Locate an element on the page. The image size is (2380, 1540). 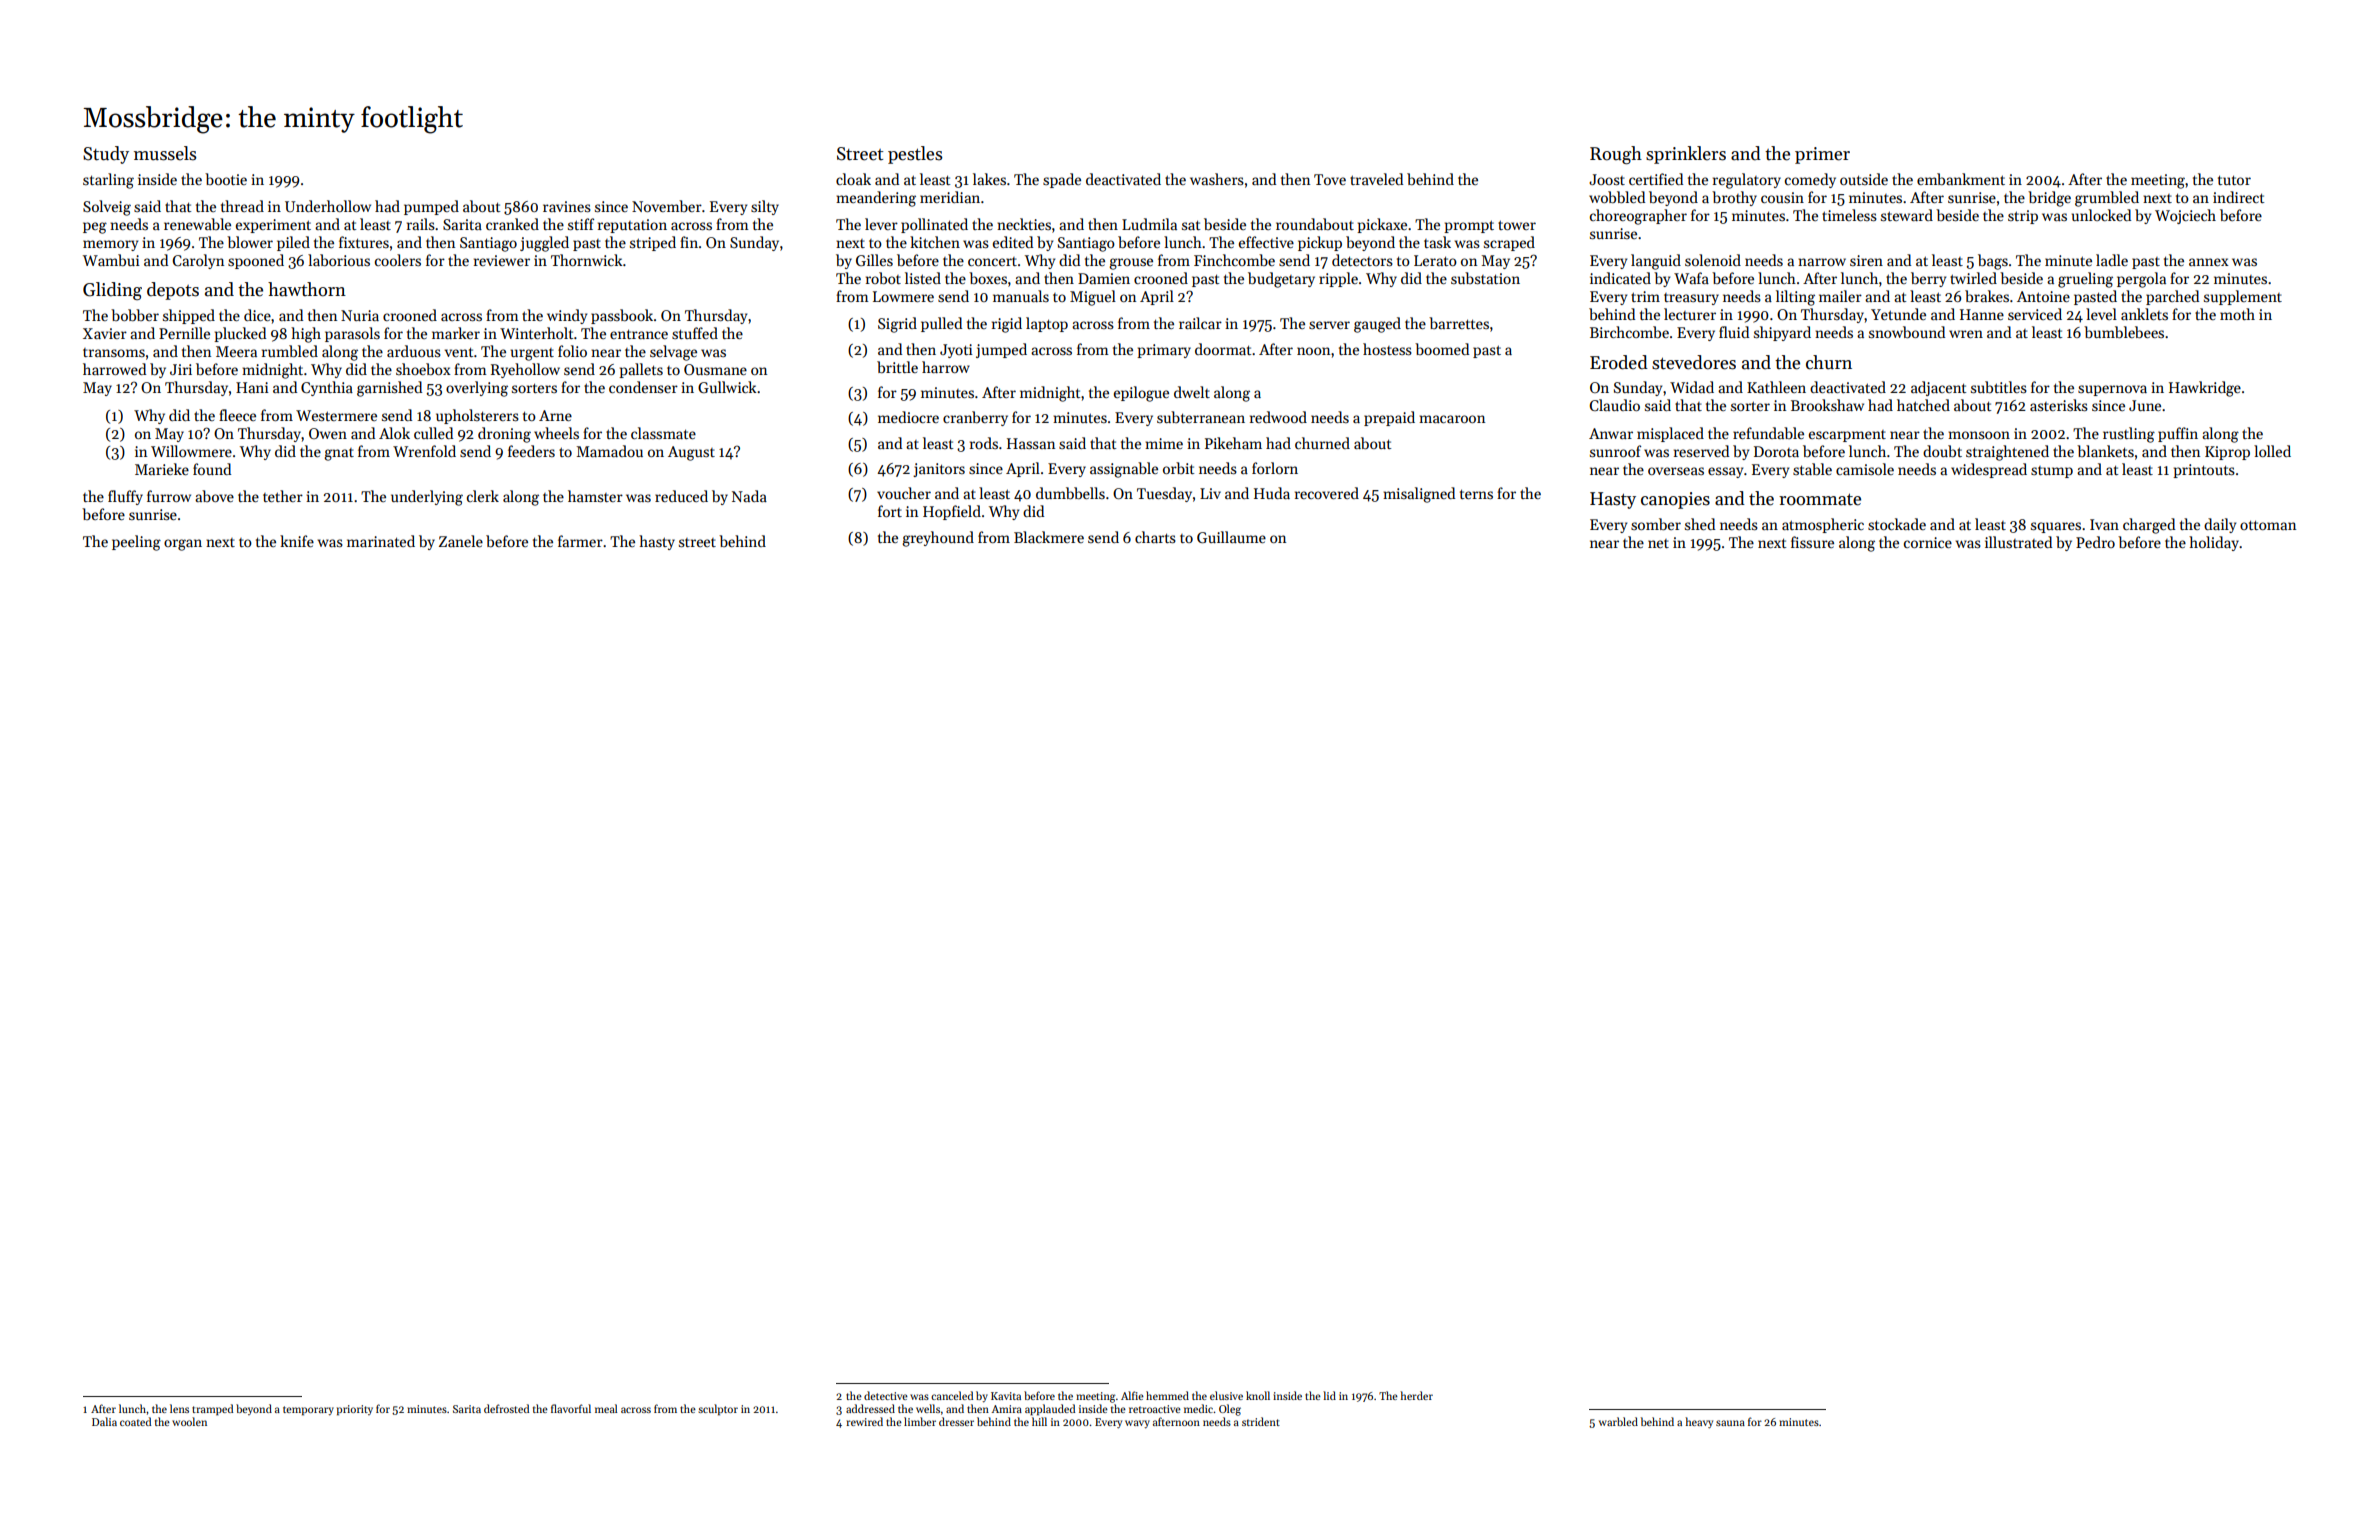
strident is located at coordinates (1261, 1421).
